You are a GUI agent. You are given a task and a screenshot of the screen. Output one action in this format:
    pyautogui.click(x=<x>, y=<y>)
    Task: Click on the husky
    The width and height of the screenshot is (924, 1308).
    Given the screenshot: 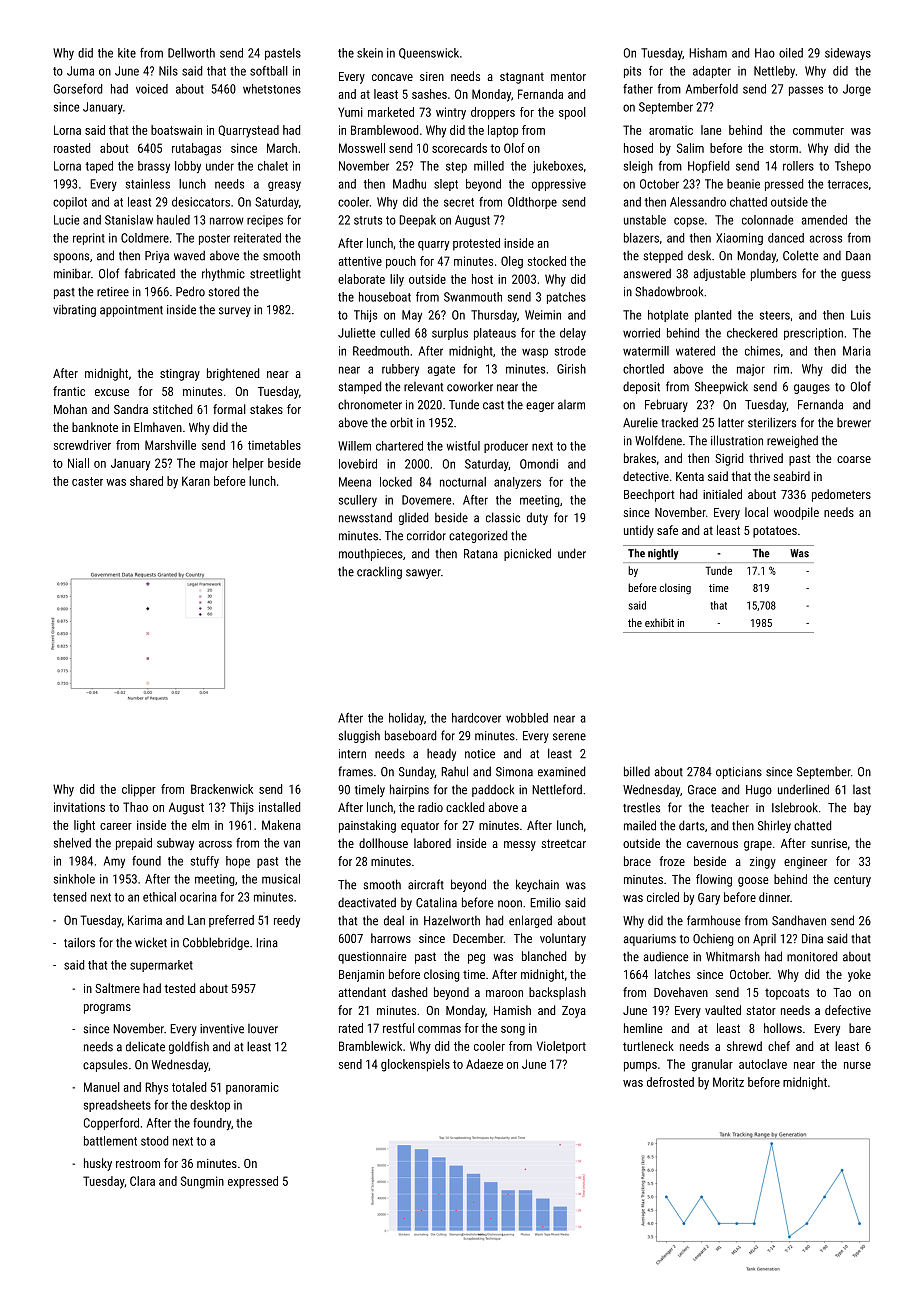 What is the action you would take?
    pyautogui.click(x=98, y=1164)
